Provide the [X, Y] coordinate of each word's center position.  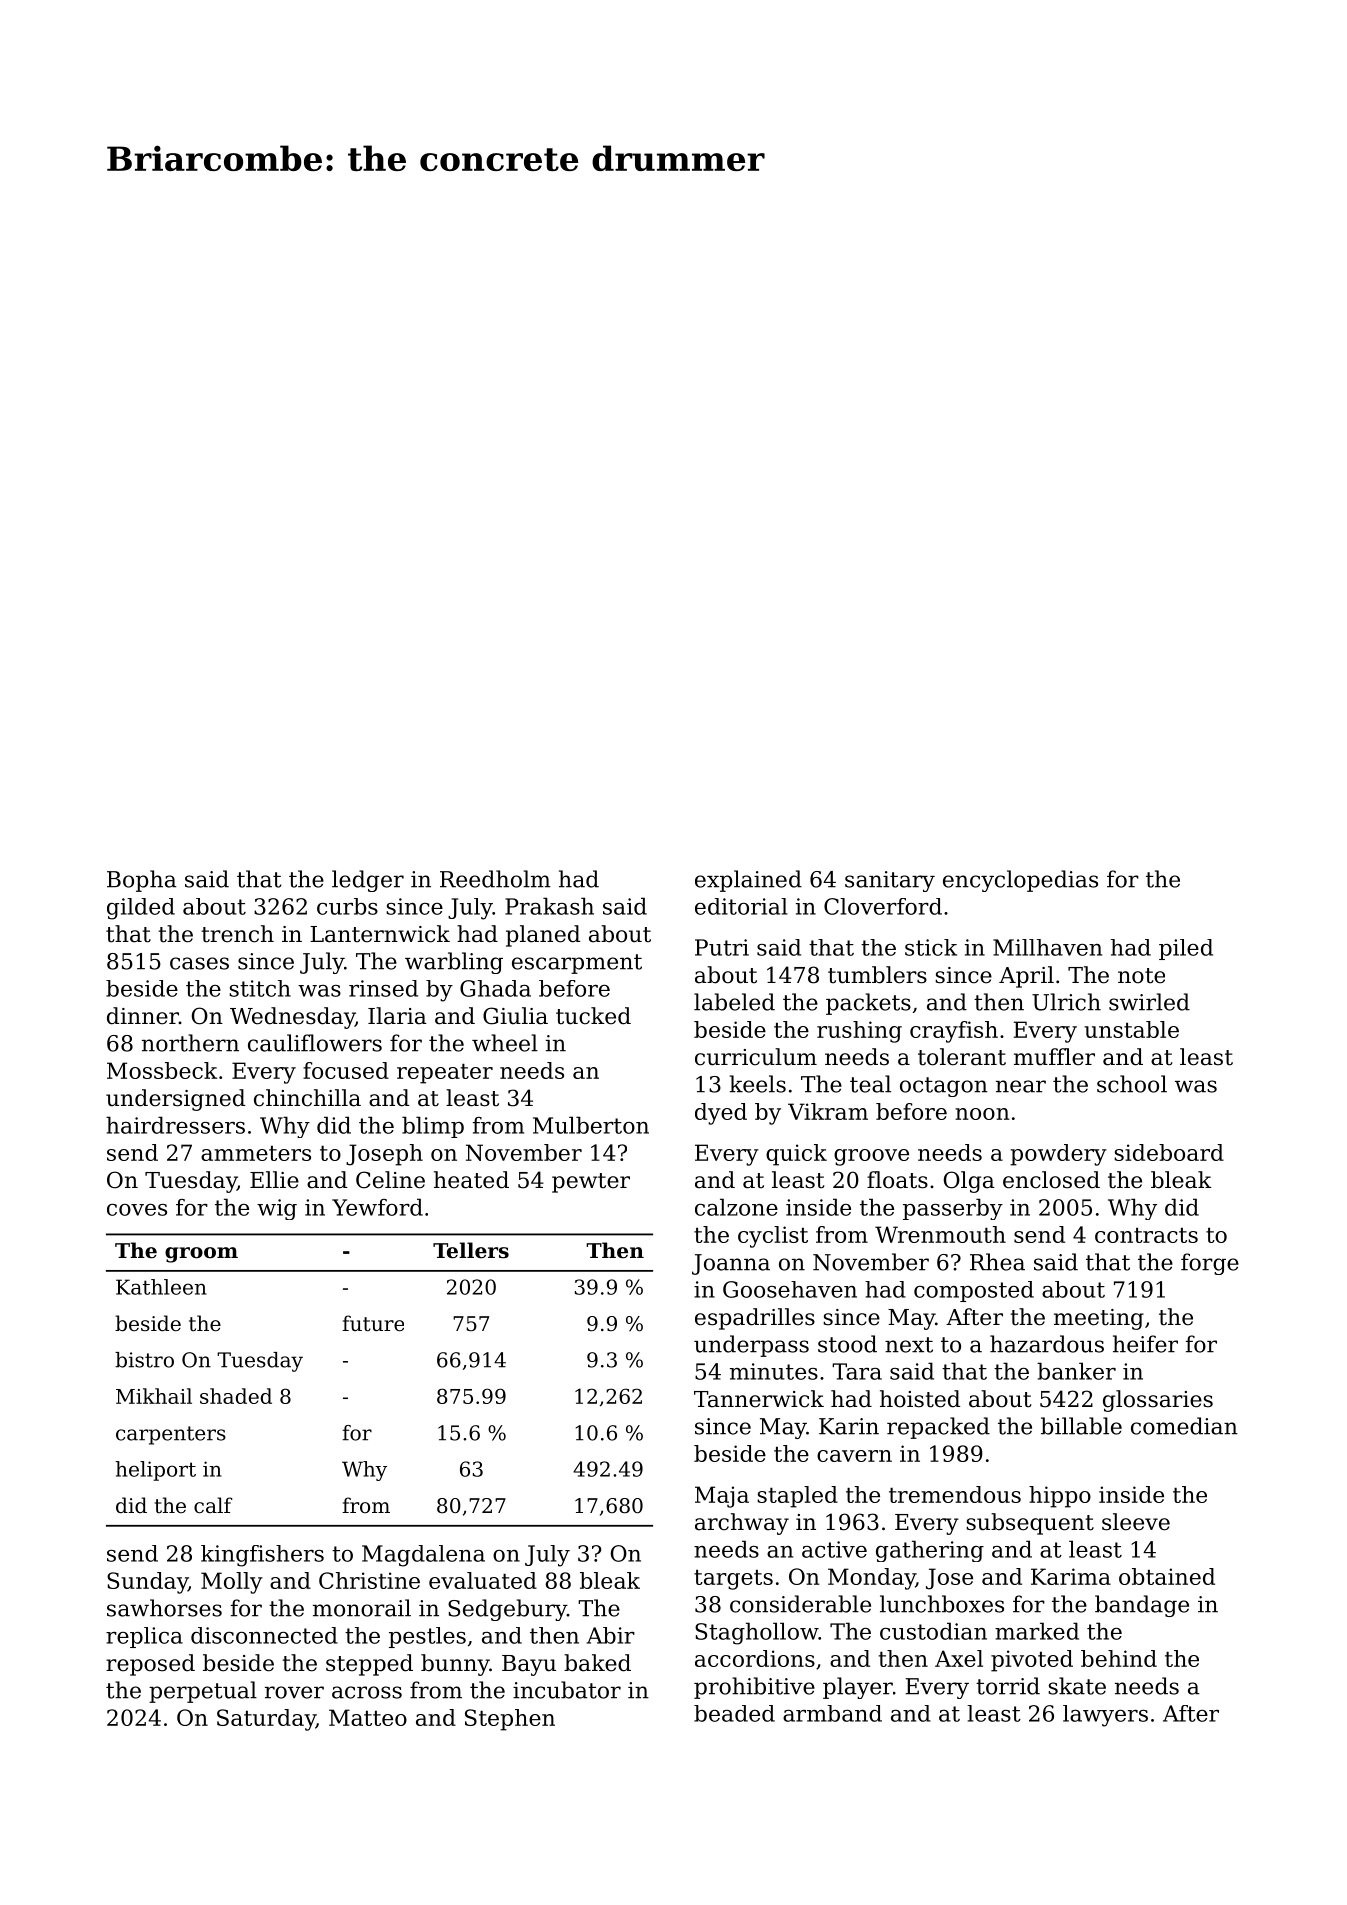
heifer [1145, 1344]
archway [742, 1524]
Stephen [510, 1720]
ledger [368, 881]
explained [748, 881]
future [373, 1323]
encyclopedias [1020, 881]
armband [832, 1713]
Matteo [368, 1717]
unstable [1131, 1029]
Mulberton [591, 1125]
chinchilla [307, 1098]
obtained [1167, 1576]
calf [213, 1505]
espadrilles [755, 1319]
